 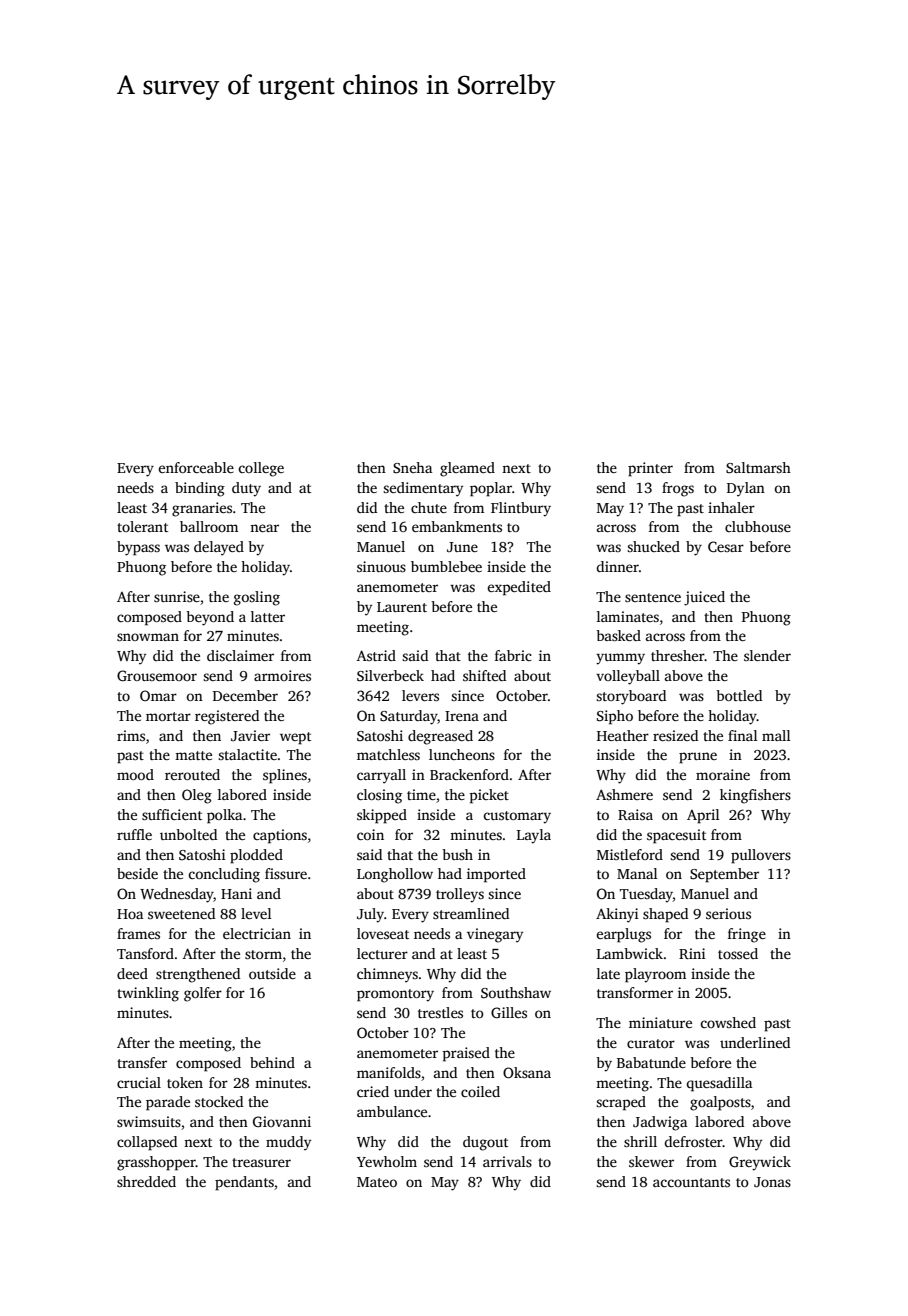 What do you see at coordinates (513, 655) in the screenshot?
I see `fabric` at bounding box center [513, 655].
